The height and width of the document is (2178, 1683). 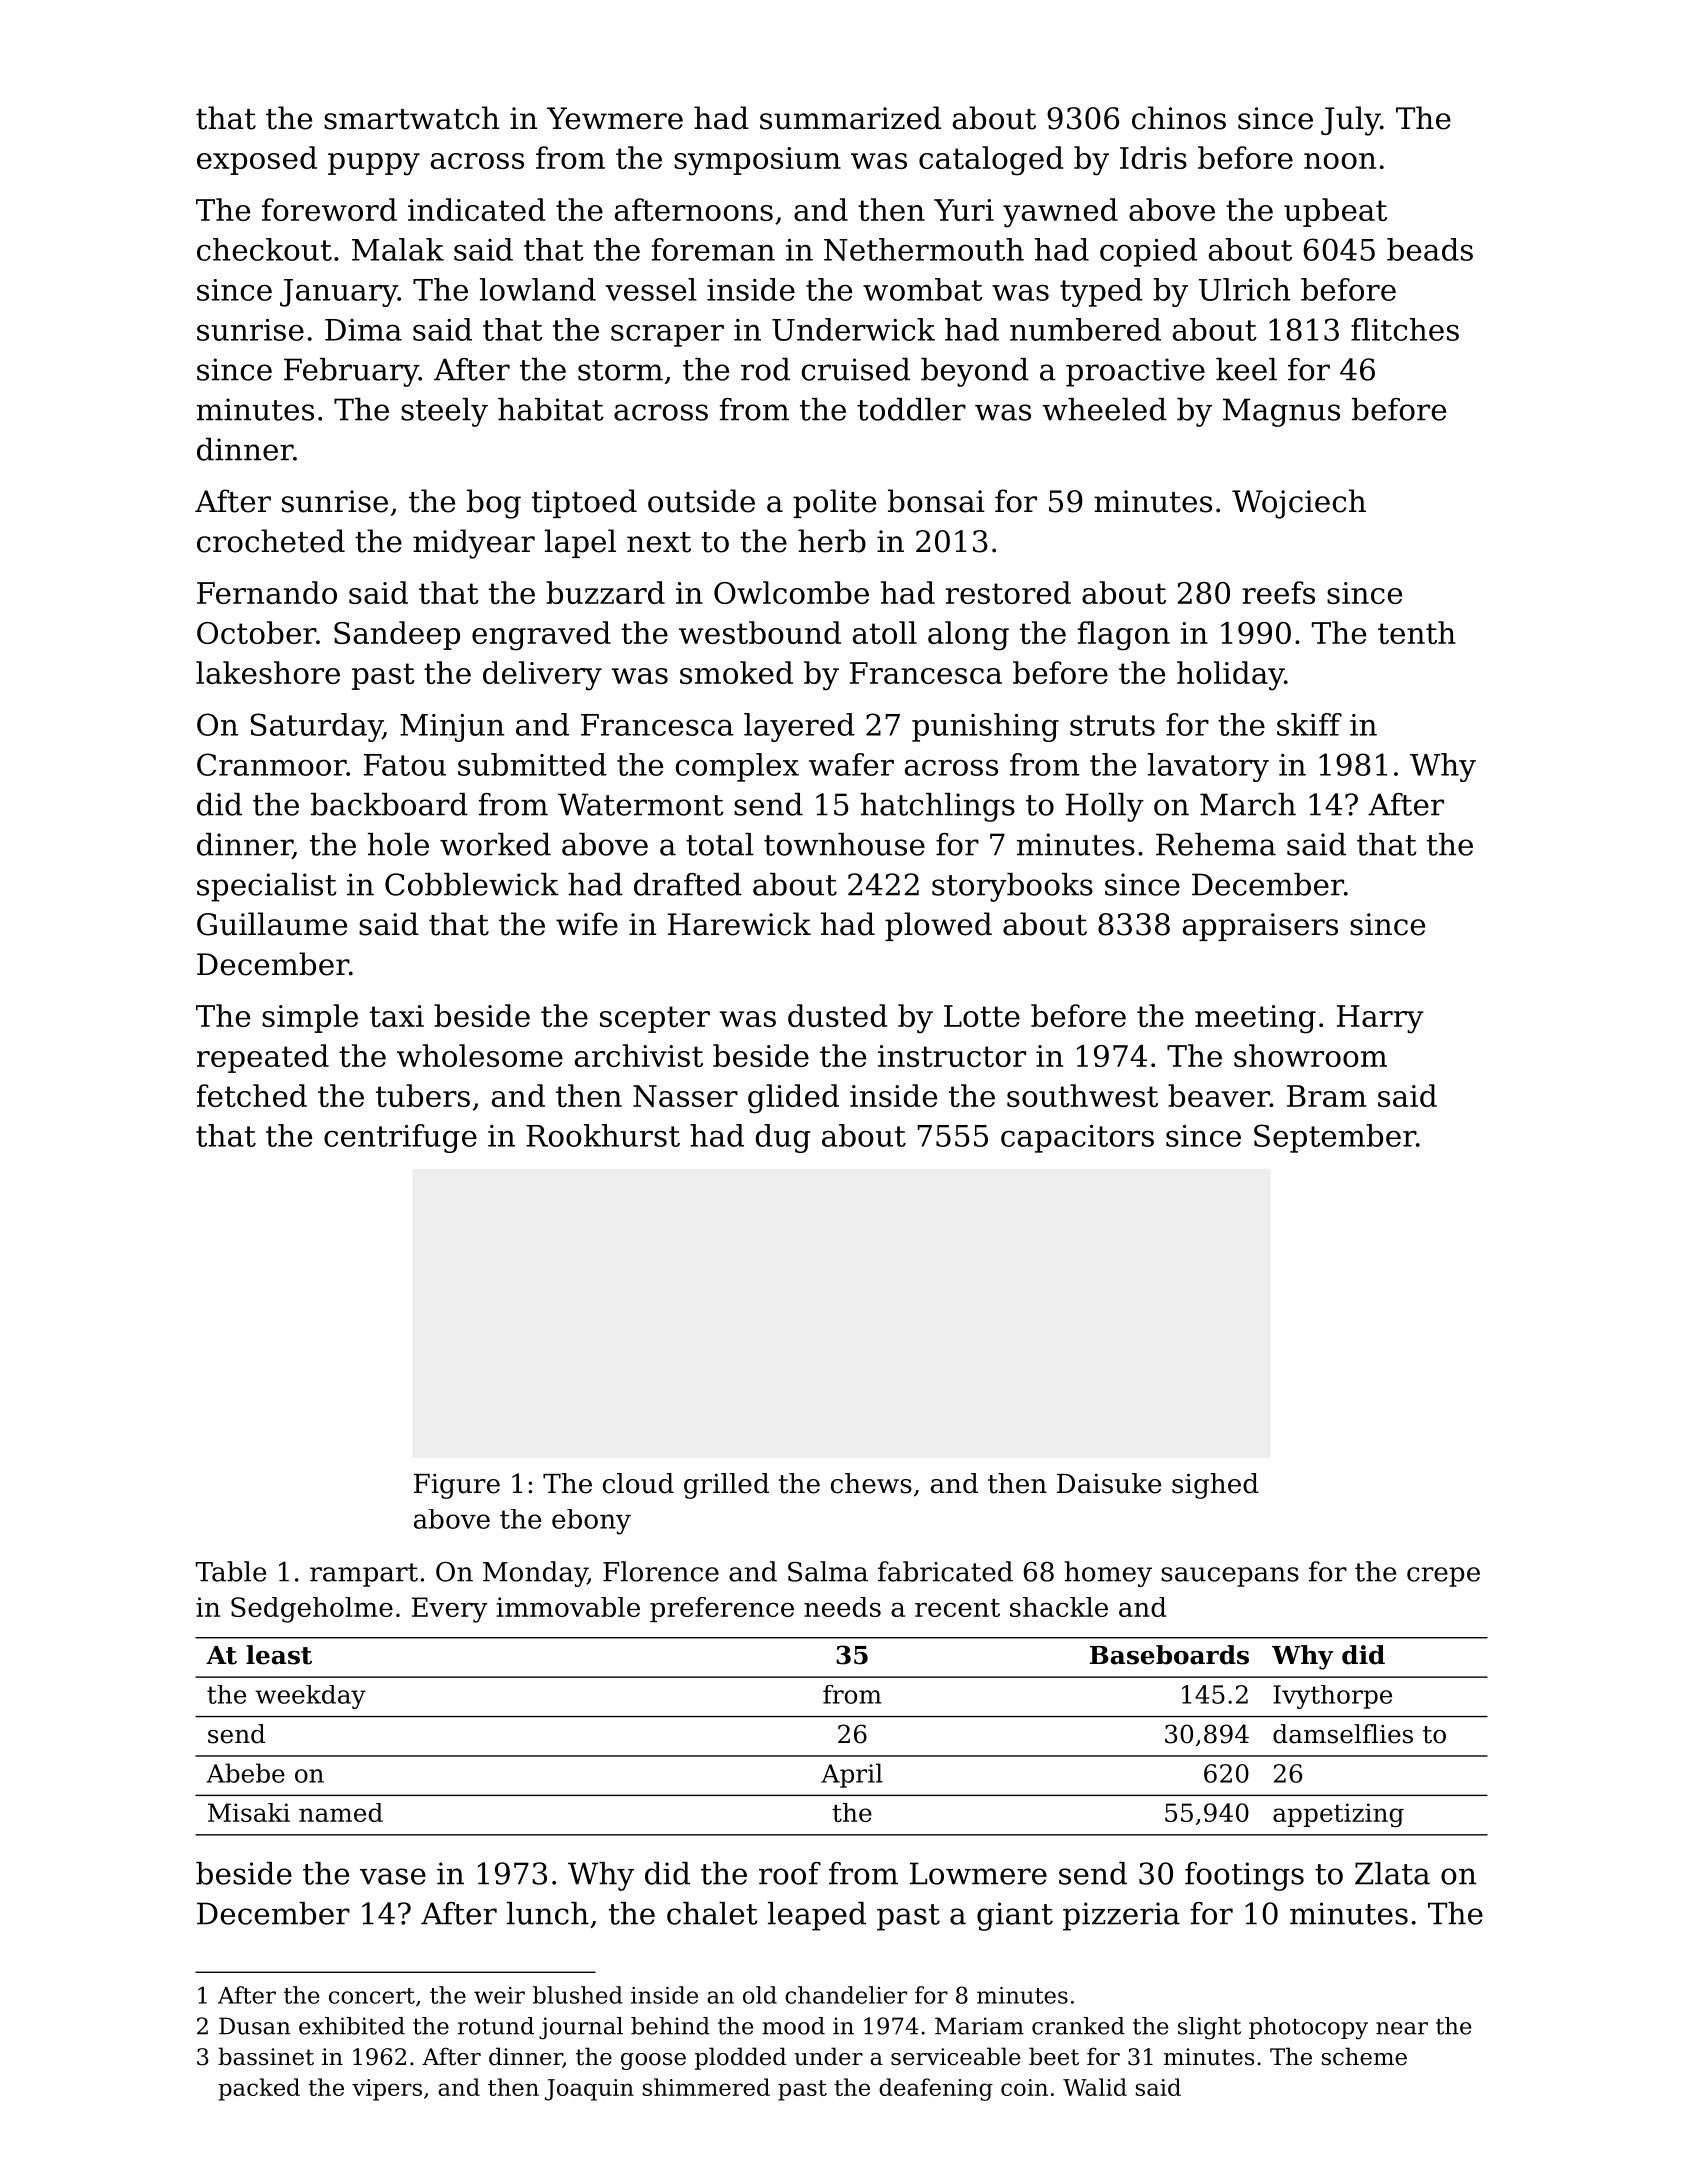 What do you see at coordinates (638, 1483) in the document?
I see `cloud` at bounding box center [638, 1483].
